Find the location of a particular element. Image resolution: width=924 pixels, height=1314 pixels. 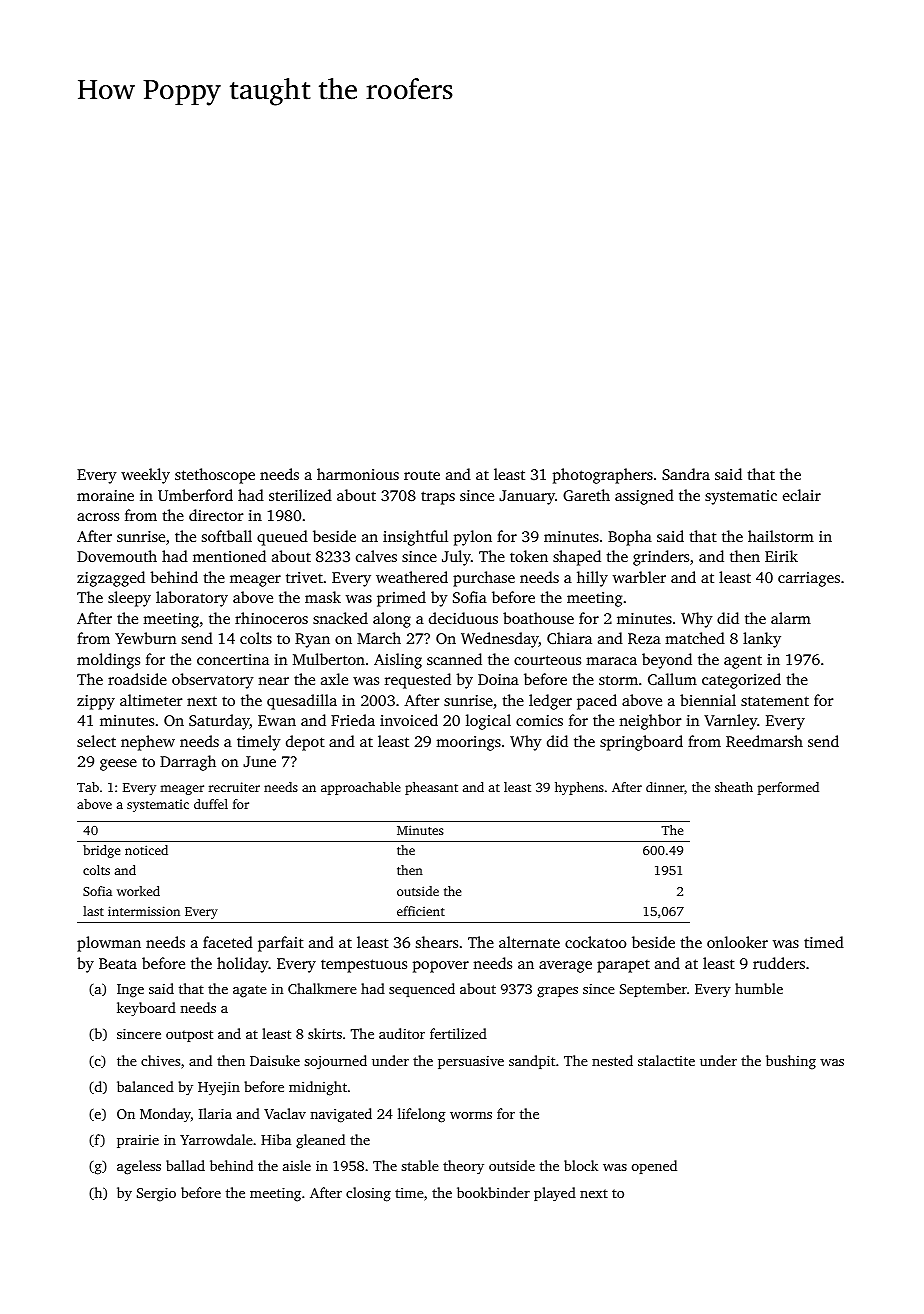

eclair is located at coordinates (802, 495).
